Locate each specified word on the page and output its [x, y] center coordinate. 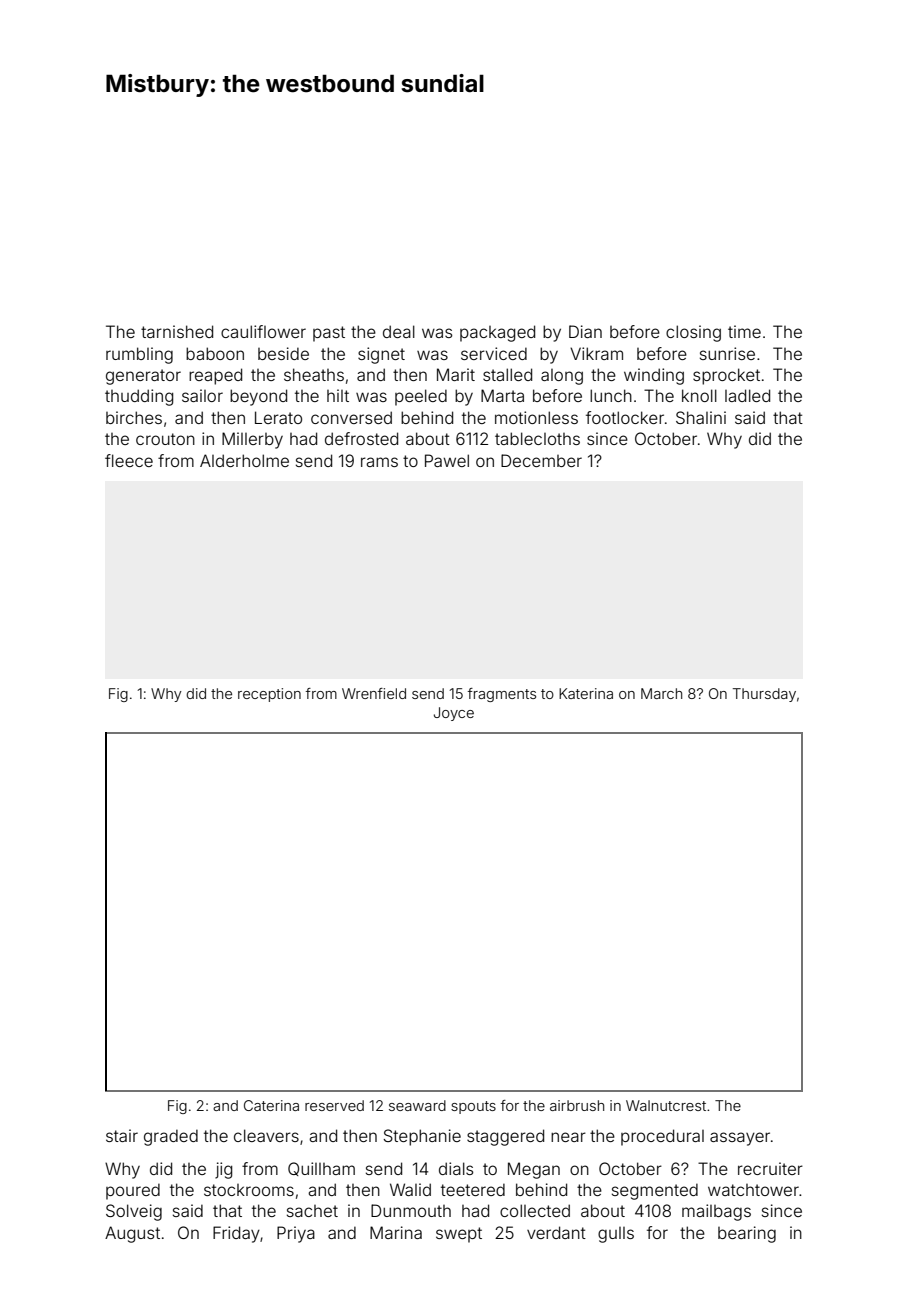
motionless [536, 417]
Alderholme [244, 460]
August [132, 1234]
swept [459, 1235]
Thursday [764, 695]
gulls [616, 1235]
